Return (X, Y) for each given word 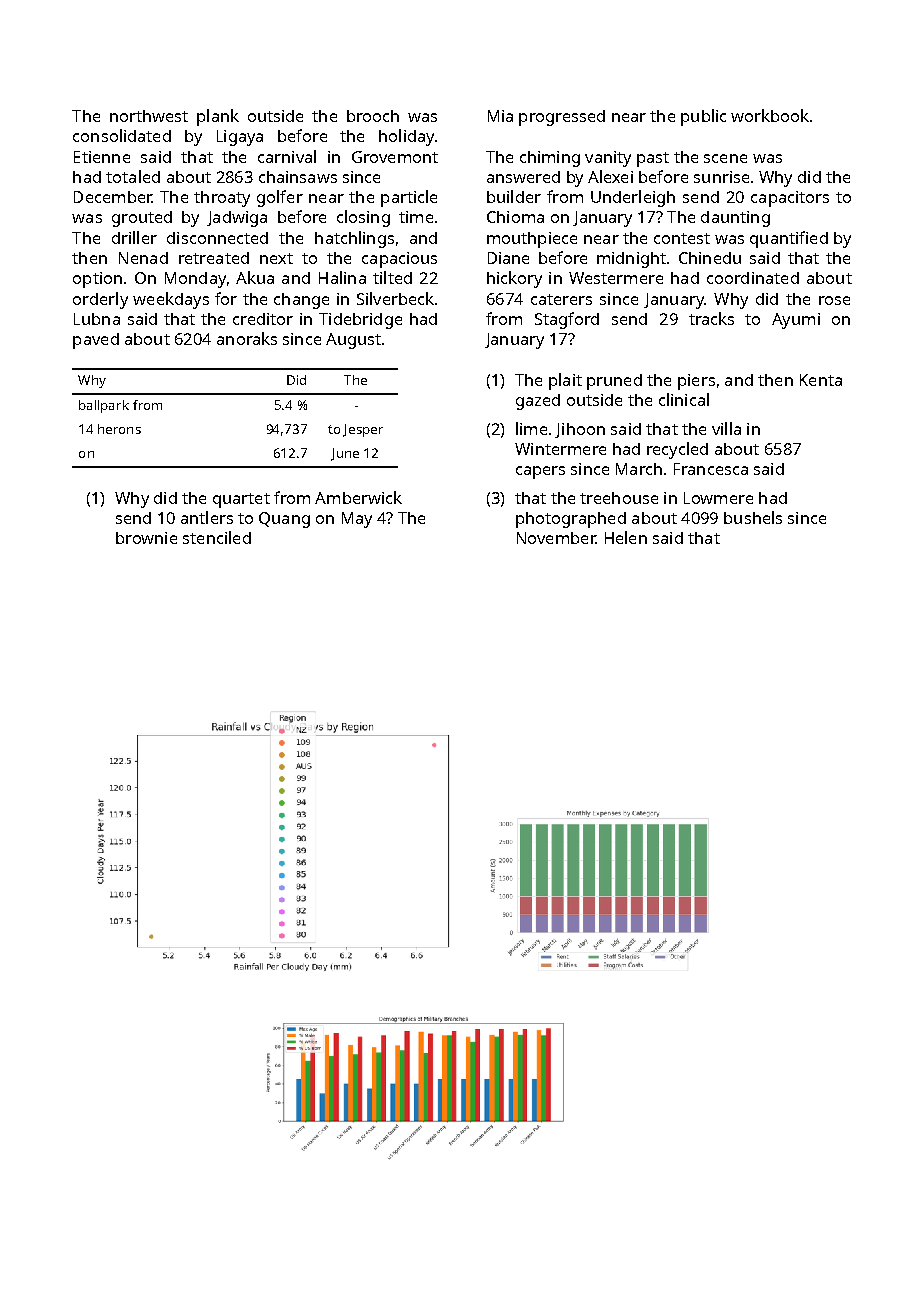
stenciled (217, 537)
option (97, 280)
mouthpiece (532, 240)
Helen (626, 537)
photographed (571, 520)
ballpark (104, 406)
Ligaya (240, 138)
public (703, 117)
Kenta (821, 380)
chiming (550, 159)
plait (565, 381)
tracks (711, 318)
